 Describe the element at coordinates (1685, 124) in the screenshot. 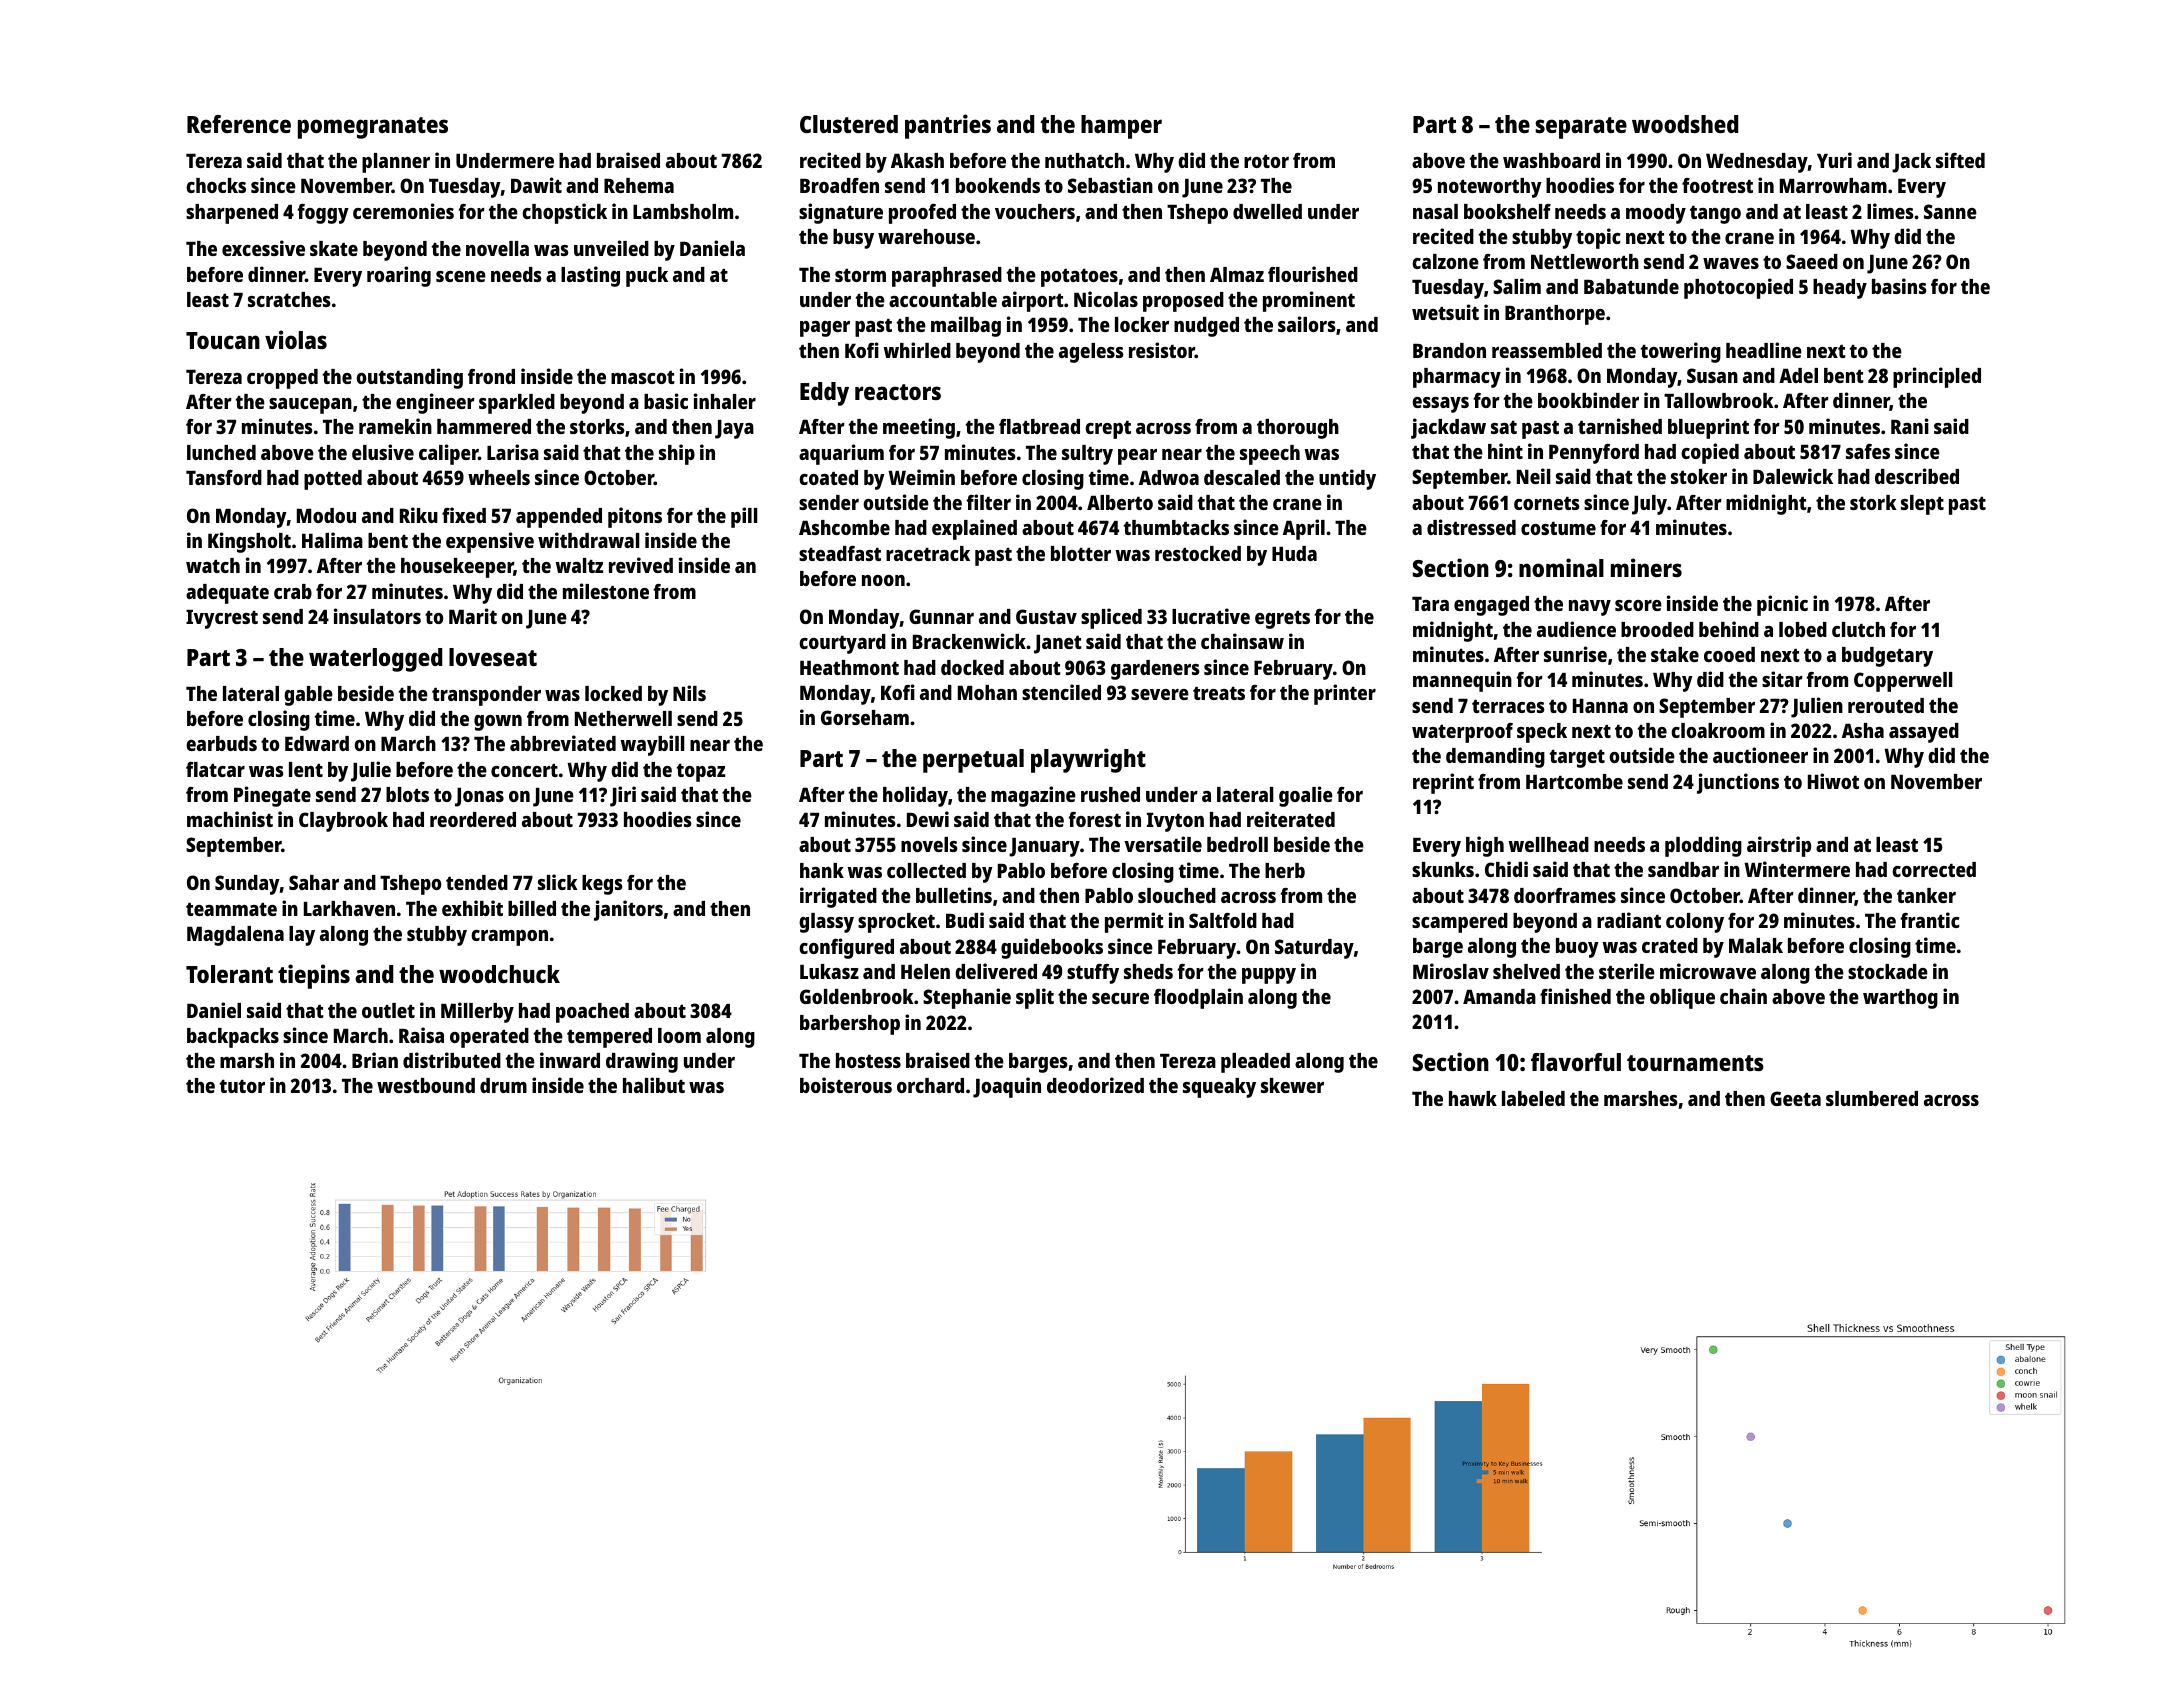

I see `woodshed` at that location.
